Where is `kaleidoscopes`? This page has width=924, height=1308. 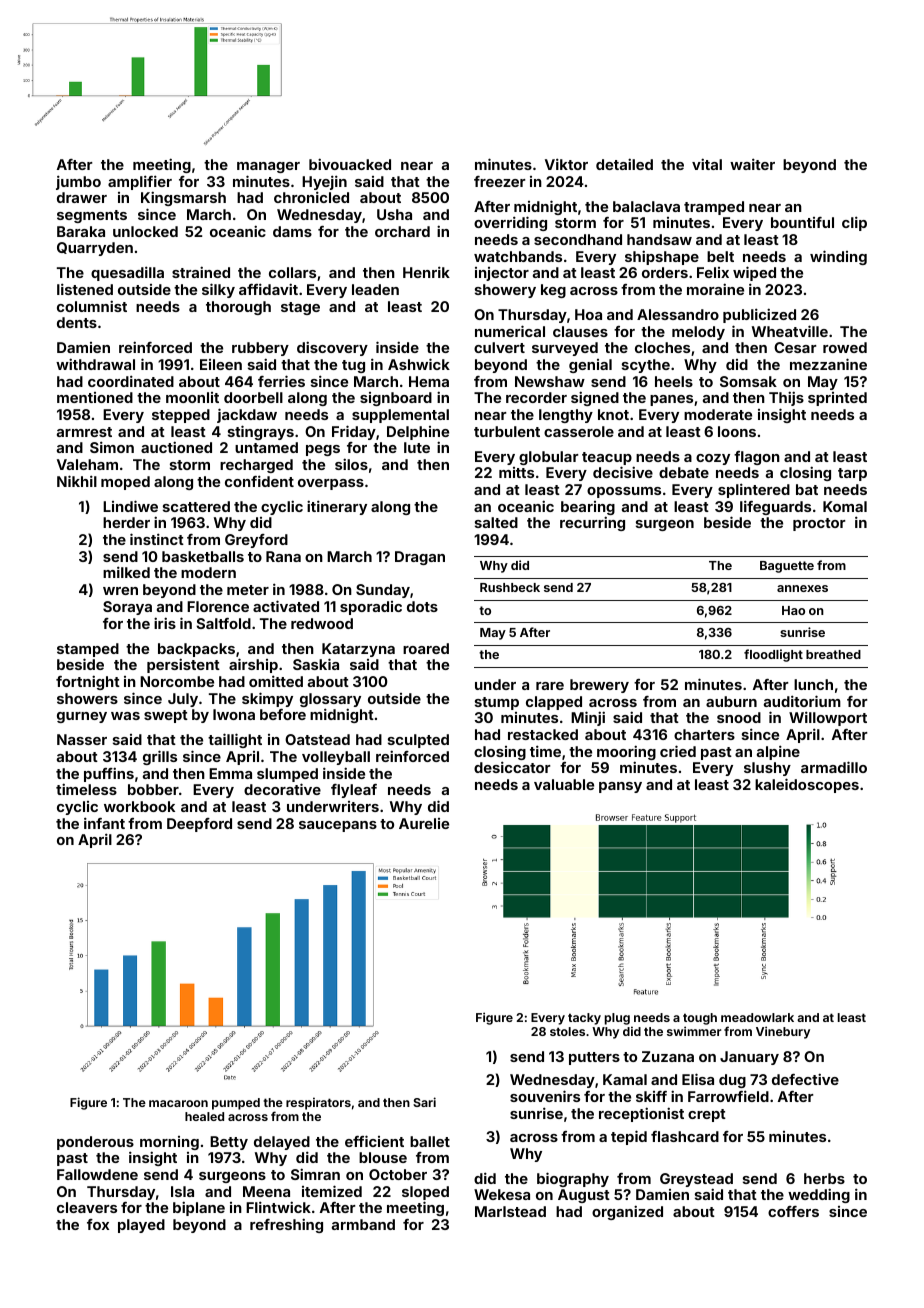
kaleidoscopes is located at coordinates (807, 785).
